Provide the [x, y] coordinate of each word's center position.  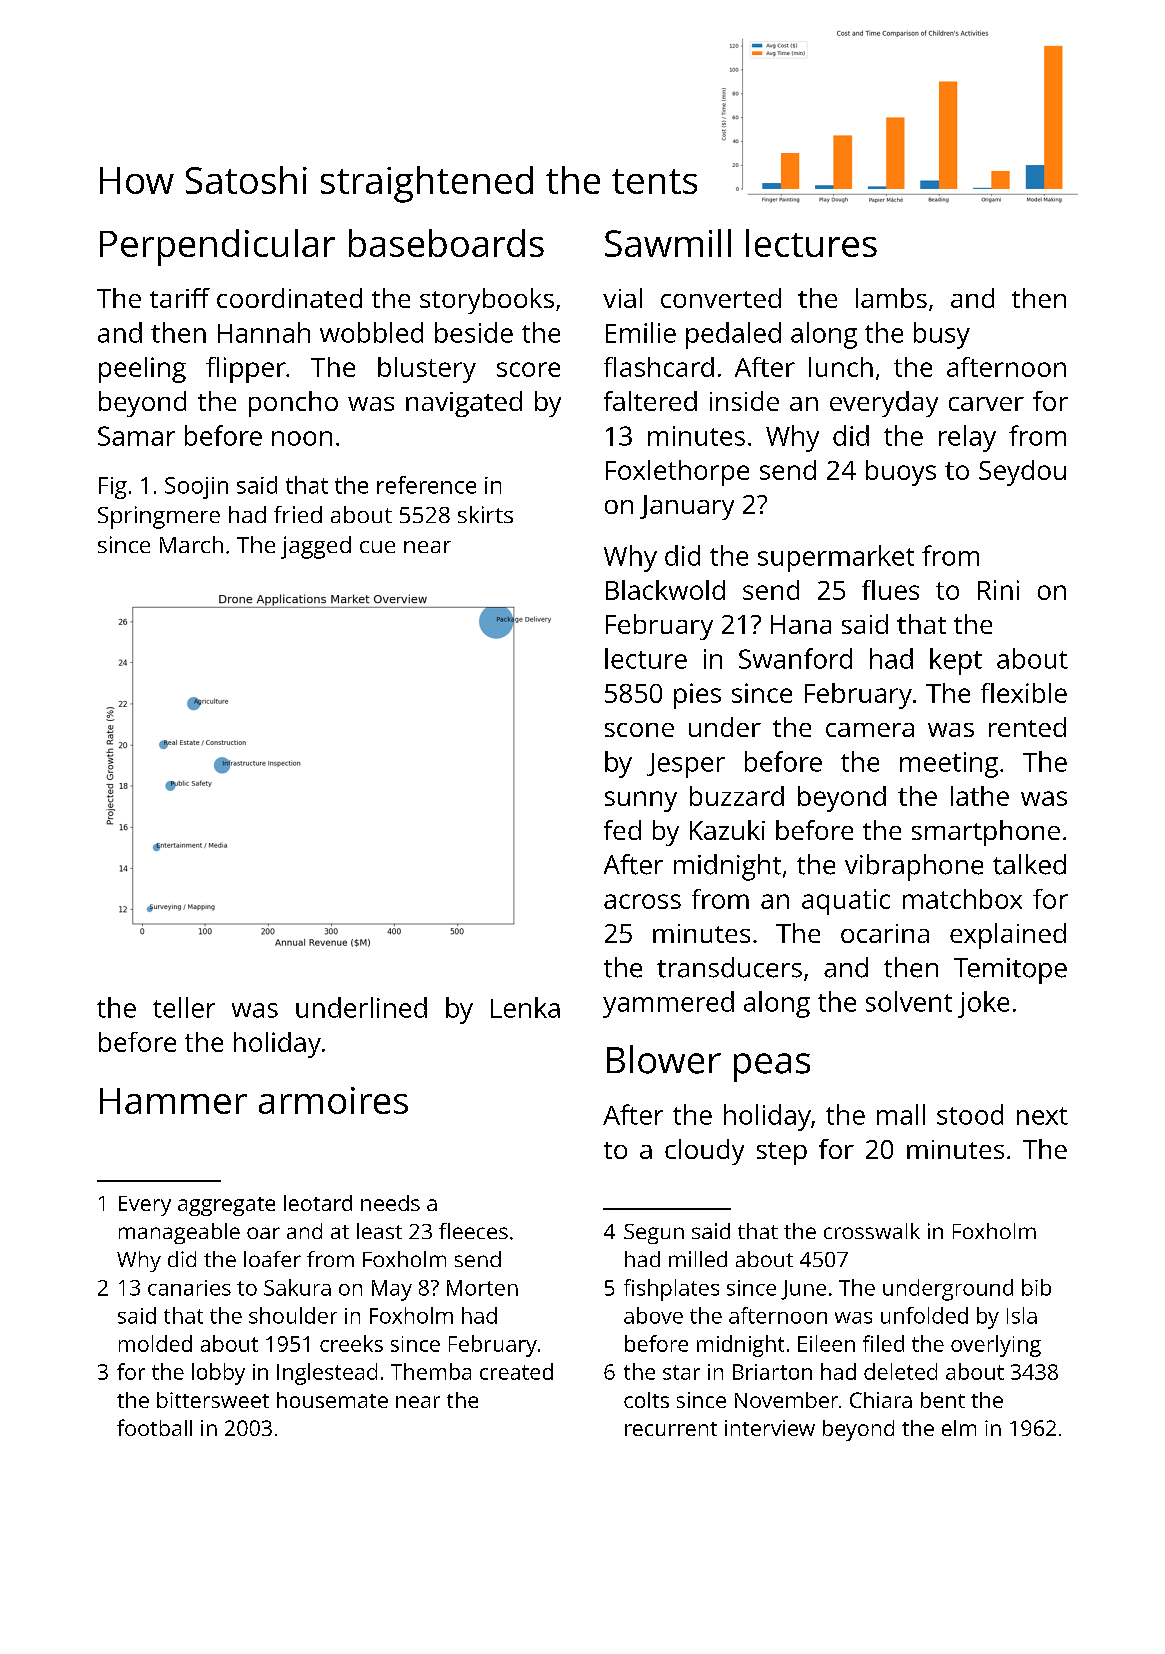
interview [770, 1428]
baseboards [446, 243]
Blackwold [665, 590]
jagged [316, 547]
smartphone [986, 833]
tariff [180, 298]
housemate [332, 1400]
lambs [891, 298]
